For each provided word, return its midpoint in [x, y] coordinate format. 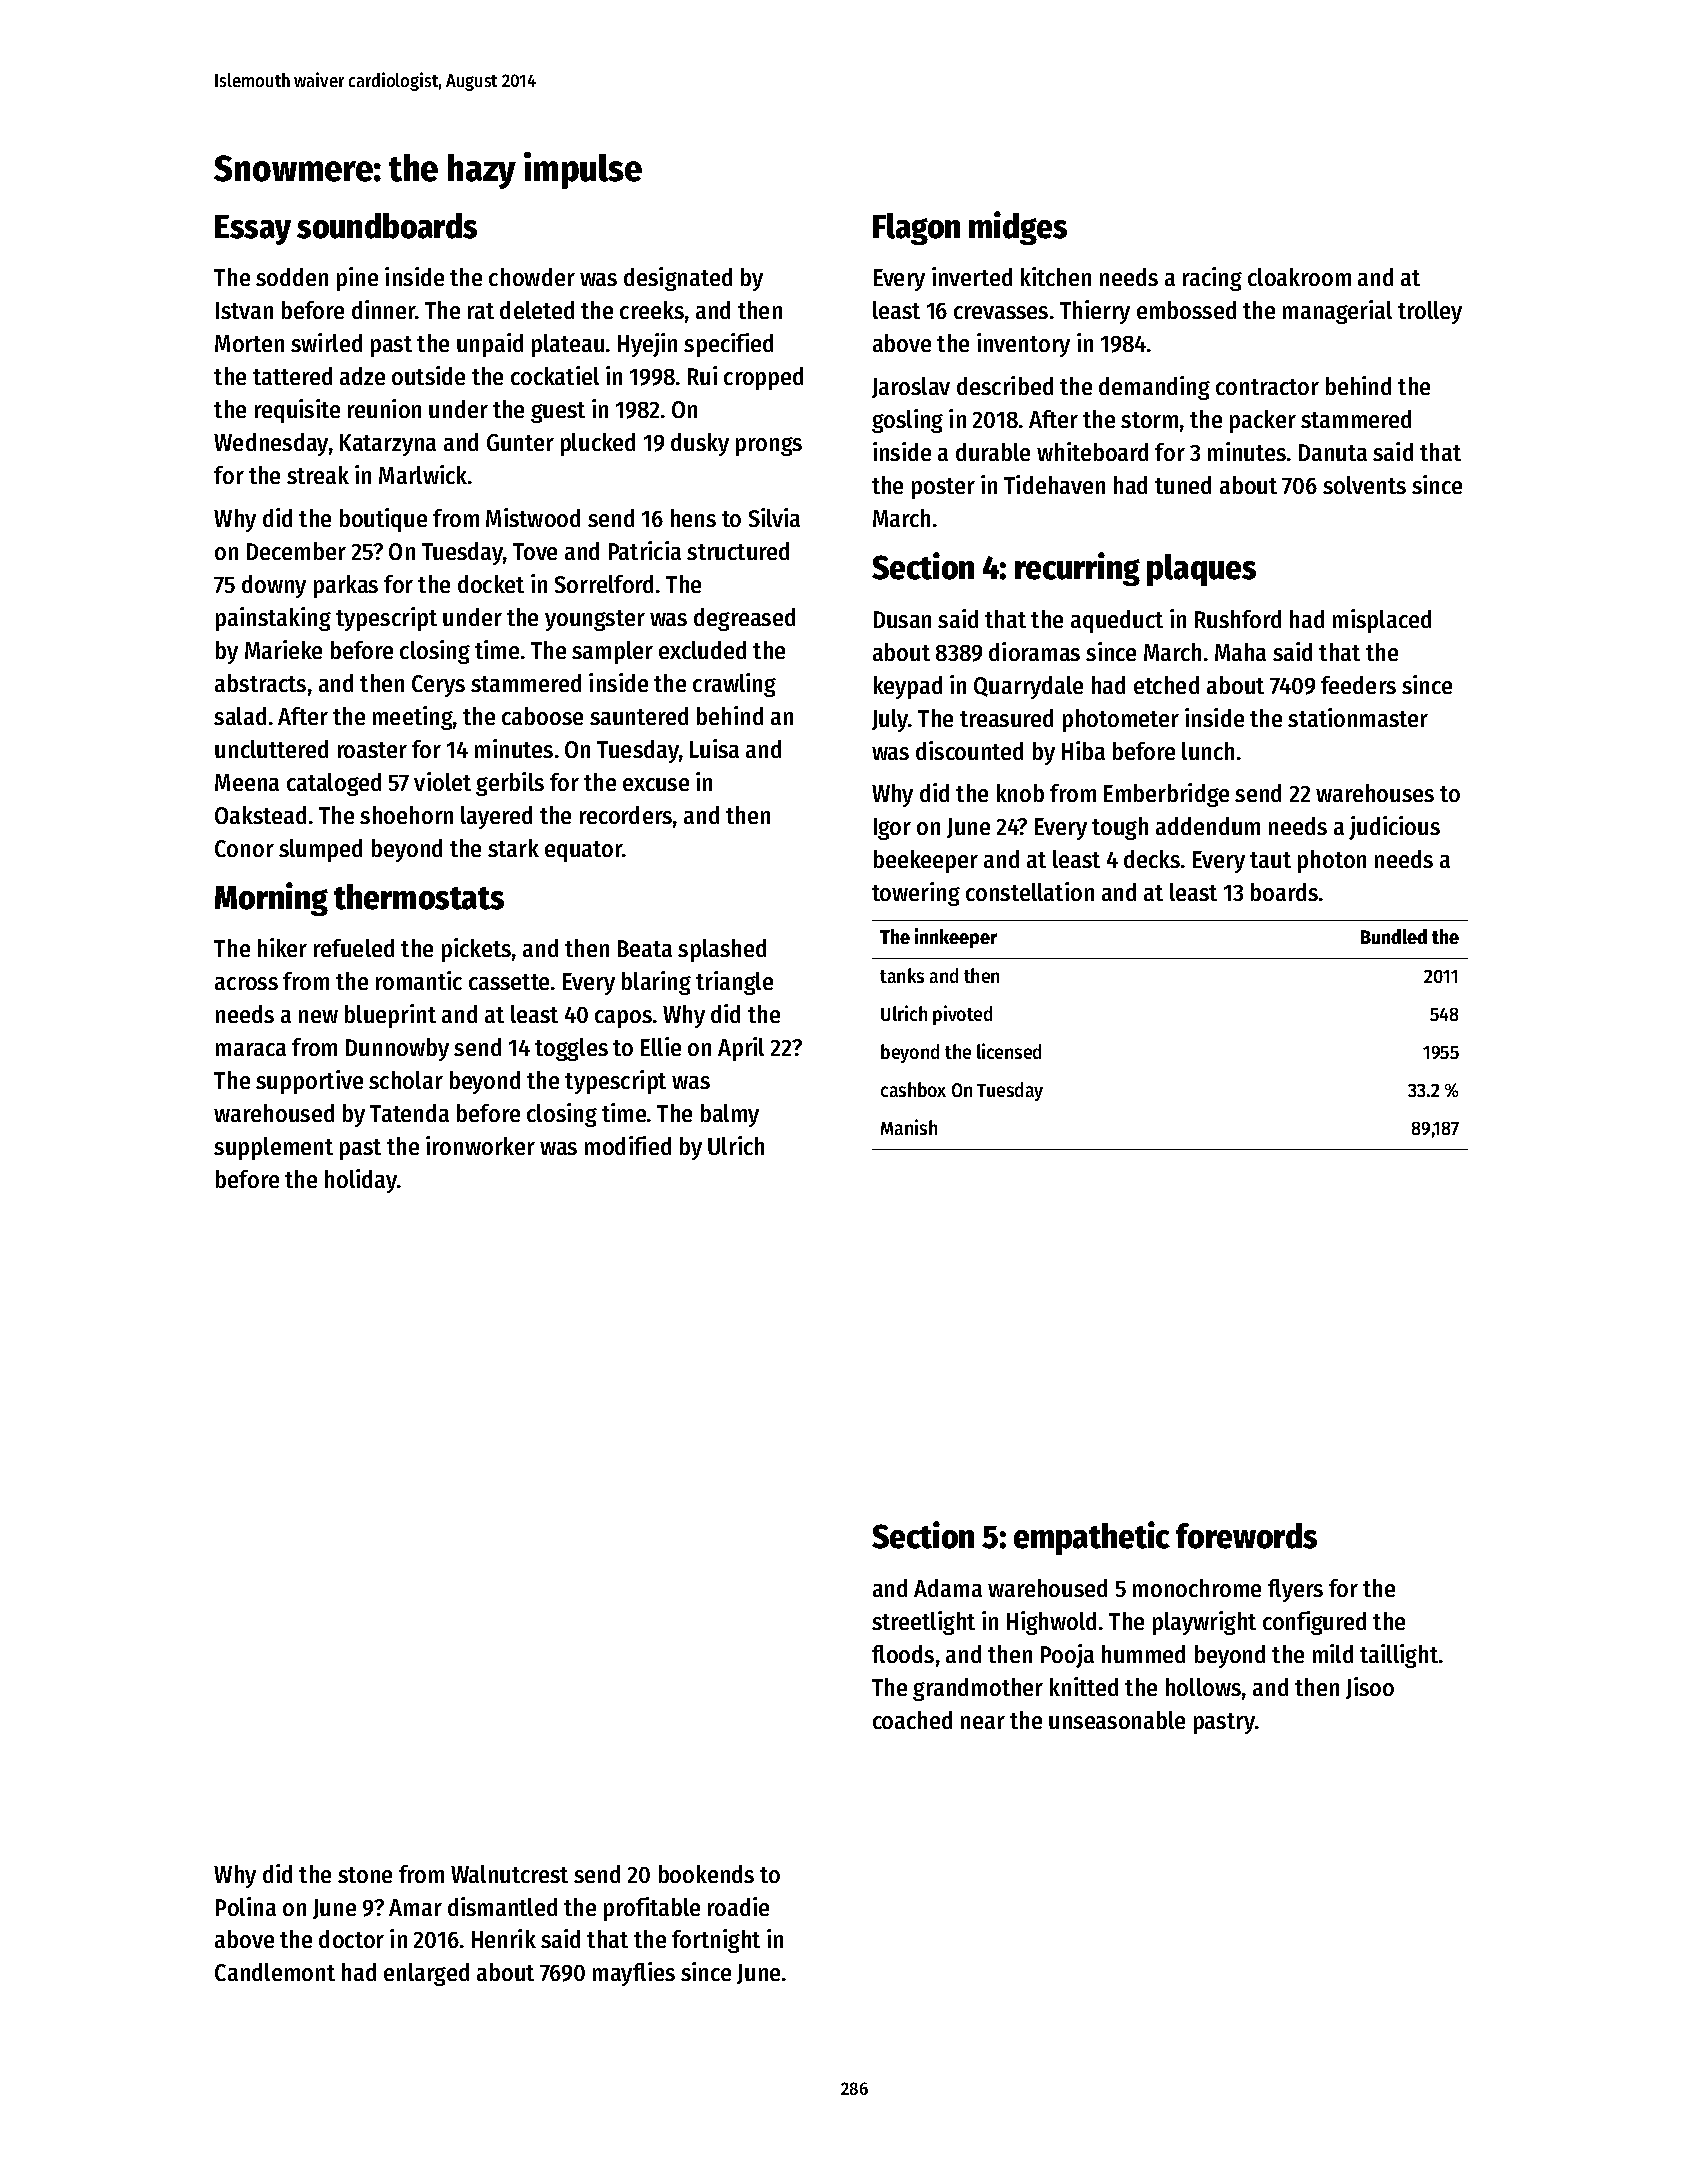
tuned [1183, 485]
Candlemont [275, 1972]
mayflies [634, 1974]
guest [558, 412]
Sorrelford [604, 584]
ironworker [480, 1145]
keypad [908, 687]
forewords [1246, 1536]
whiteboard [1092, 451]
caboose [542, 716]
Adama [948, 1588]
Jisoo [1370, 1688]
